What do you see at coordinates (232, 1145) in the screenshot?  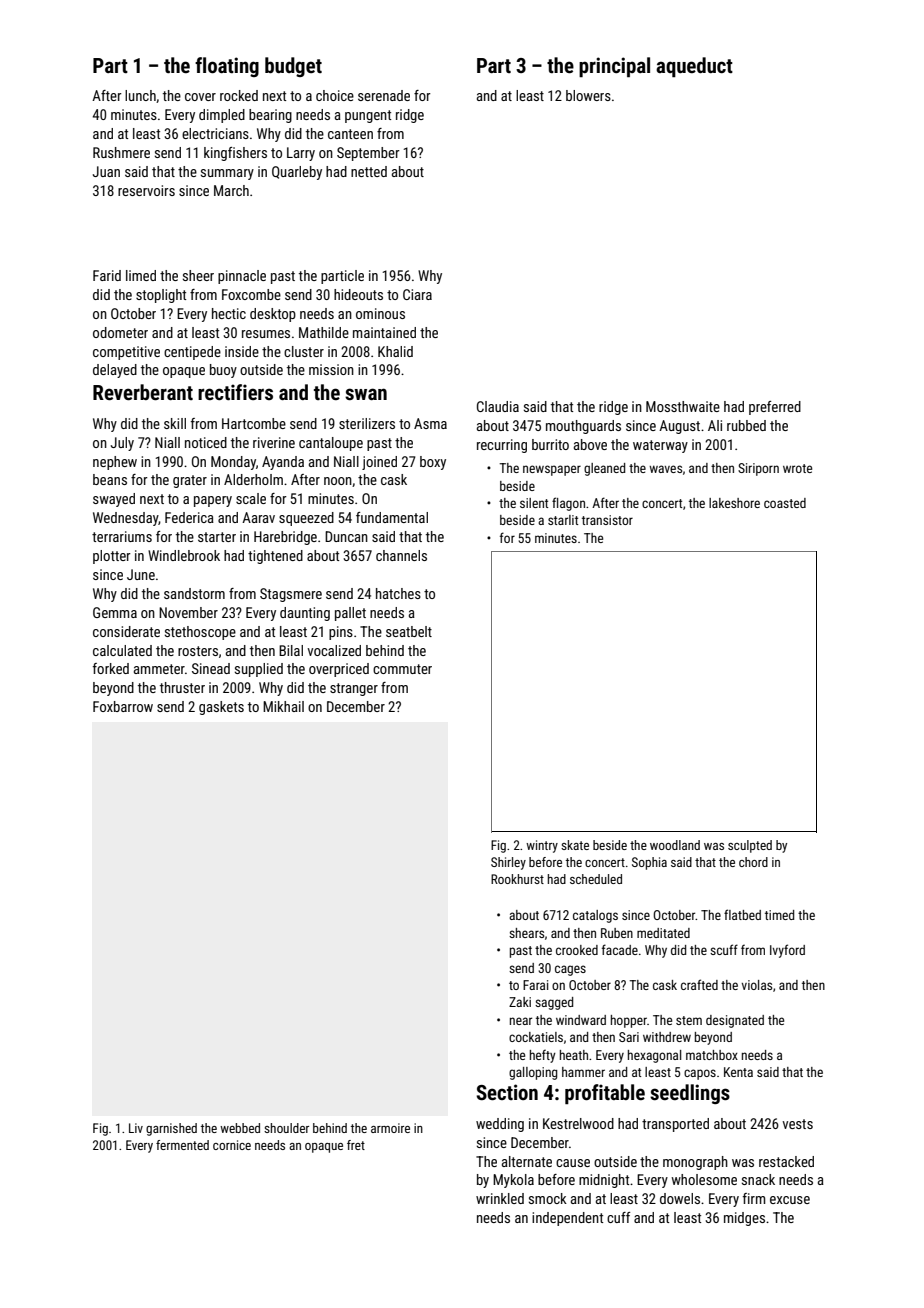 I see `cornice` at bounding box center [232, 1145].
